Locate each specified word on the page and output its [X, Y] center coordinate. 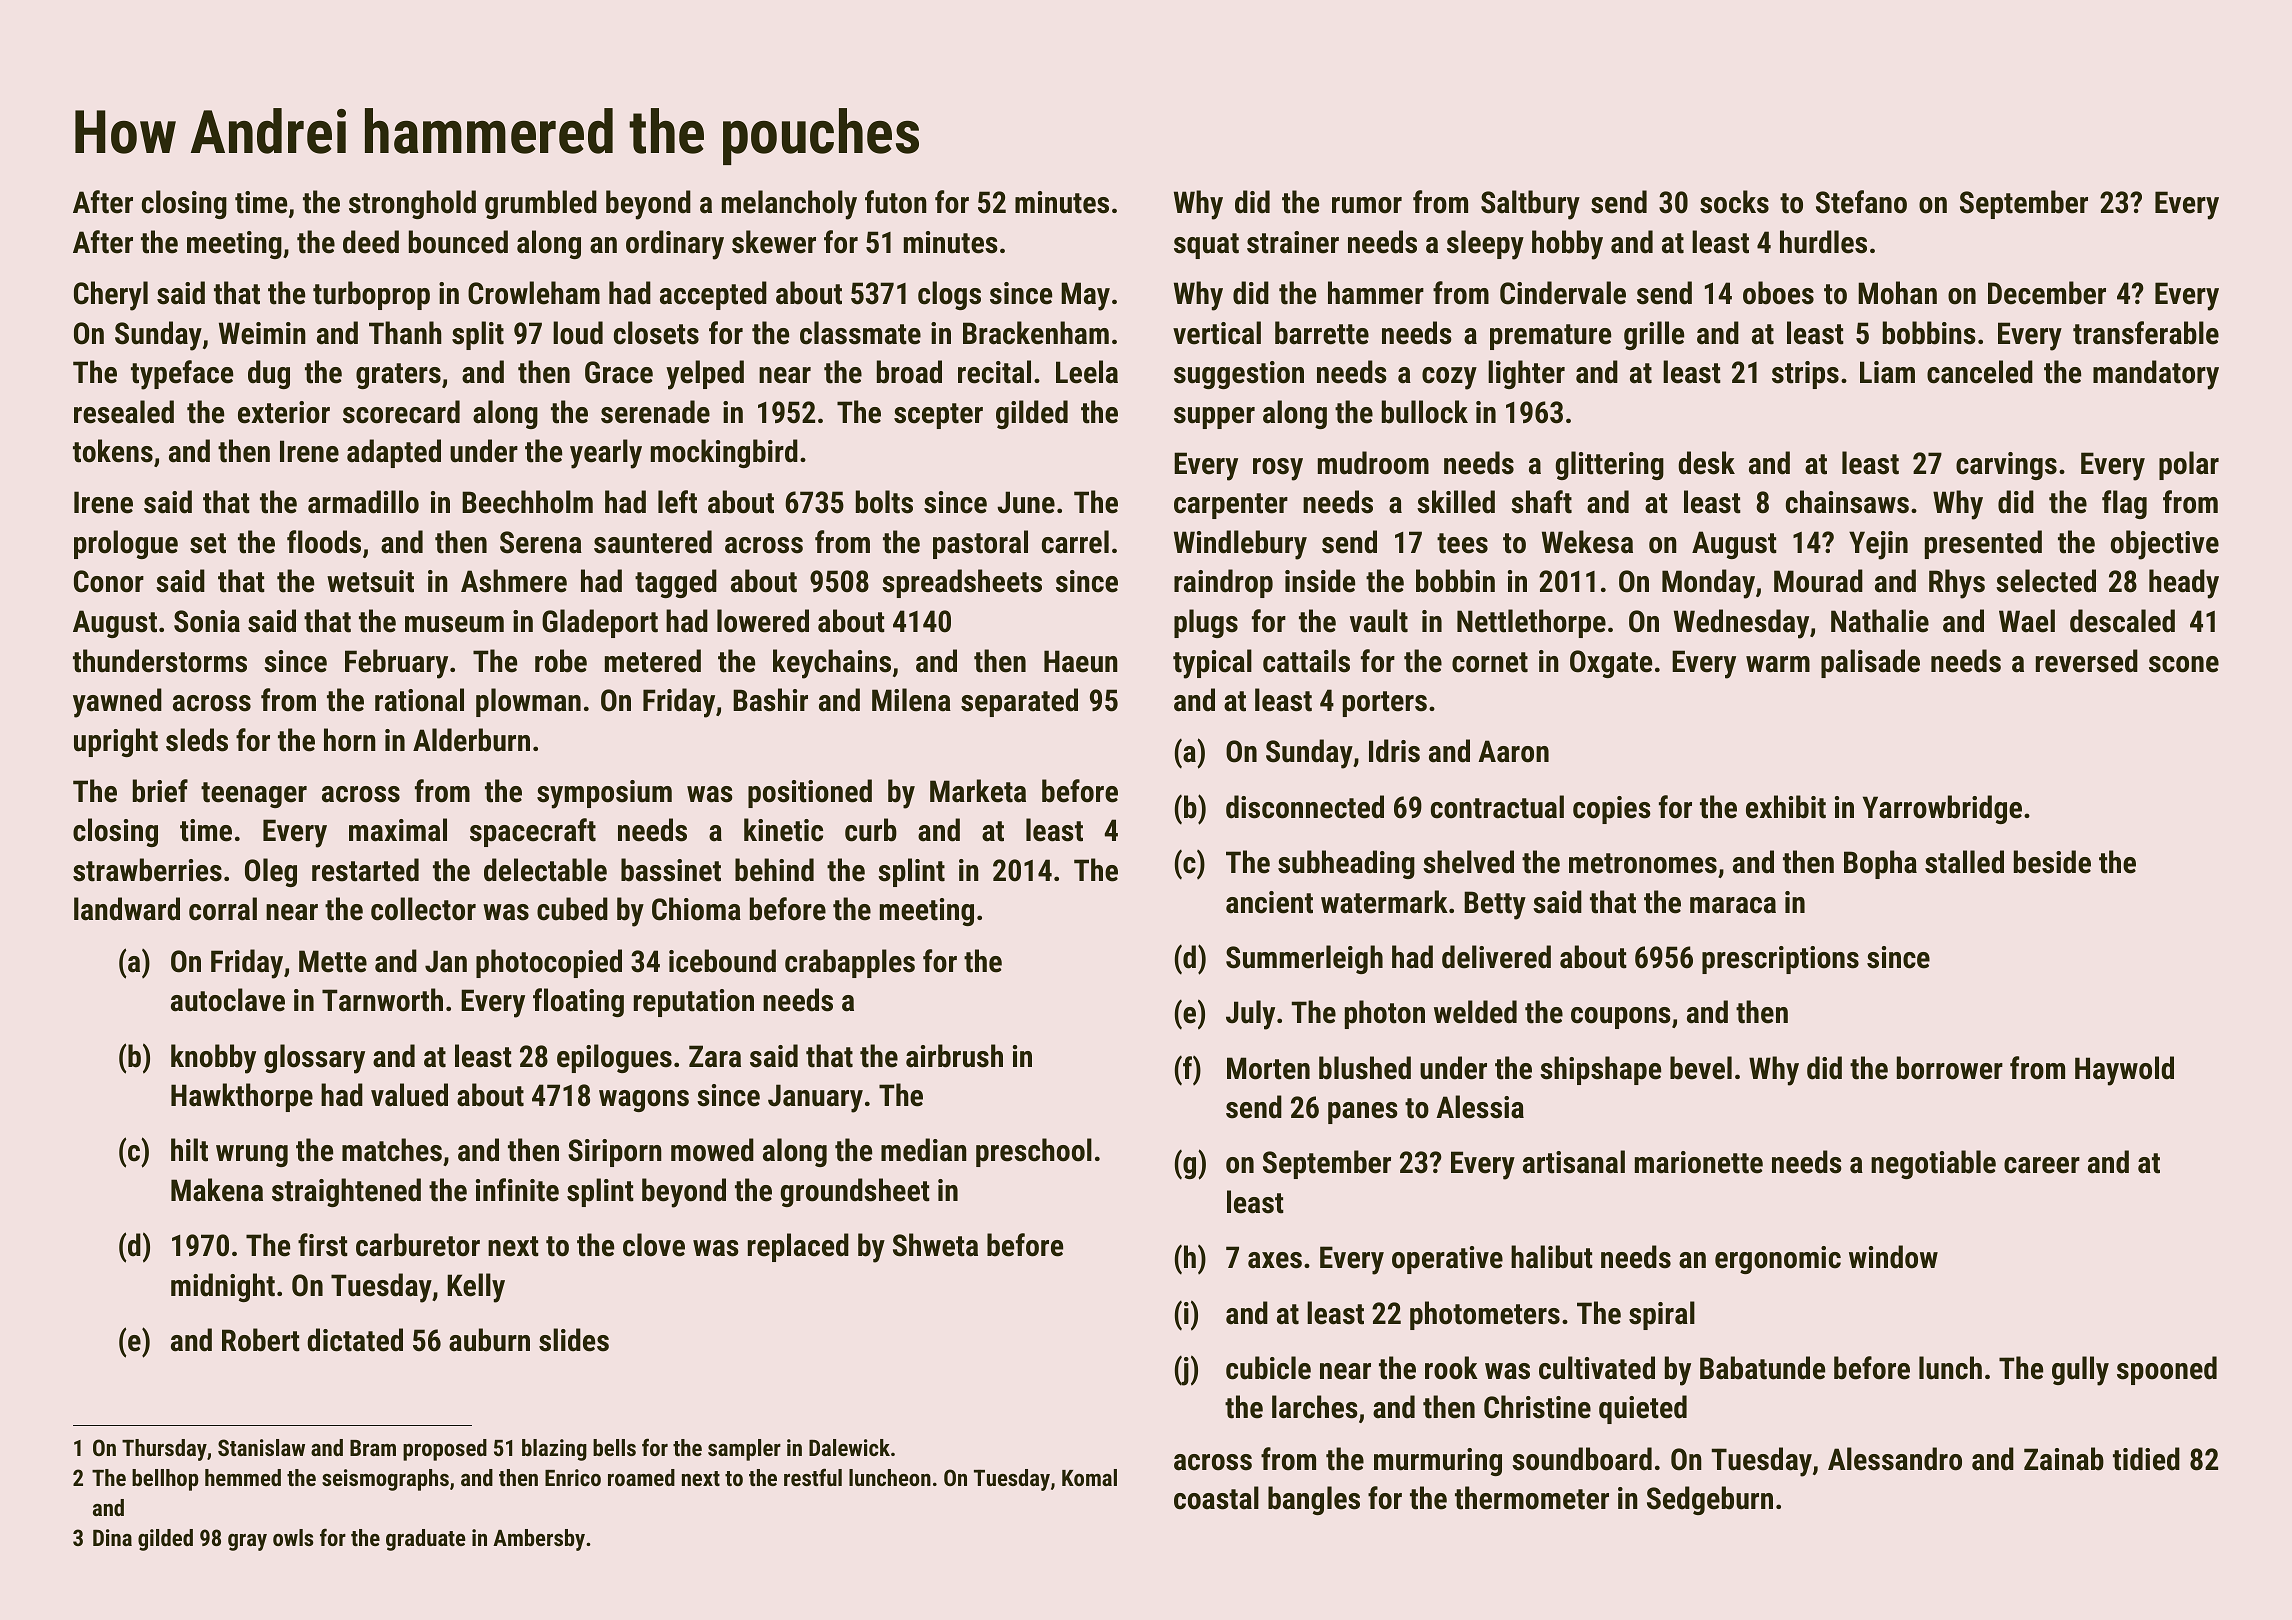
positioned [810, 793]
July [1250, 1015]
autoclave [228, 1000]
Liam [1887, 372]
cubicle [1268, 1368]
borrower [1950, 1068]
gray [247, 1542]
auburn [489, 1340]
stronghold [412, 204]
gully [2080, 1371]
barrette [1322, 333]
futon [896, 202]
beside [2052, 862]
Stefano [1861, 202]
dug [269, 374]
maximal [398, 830]
